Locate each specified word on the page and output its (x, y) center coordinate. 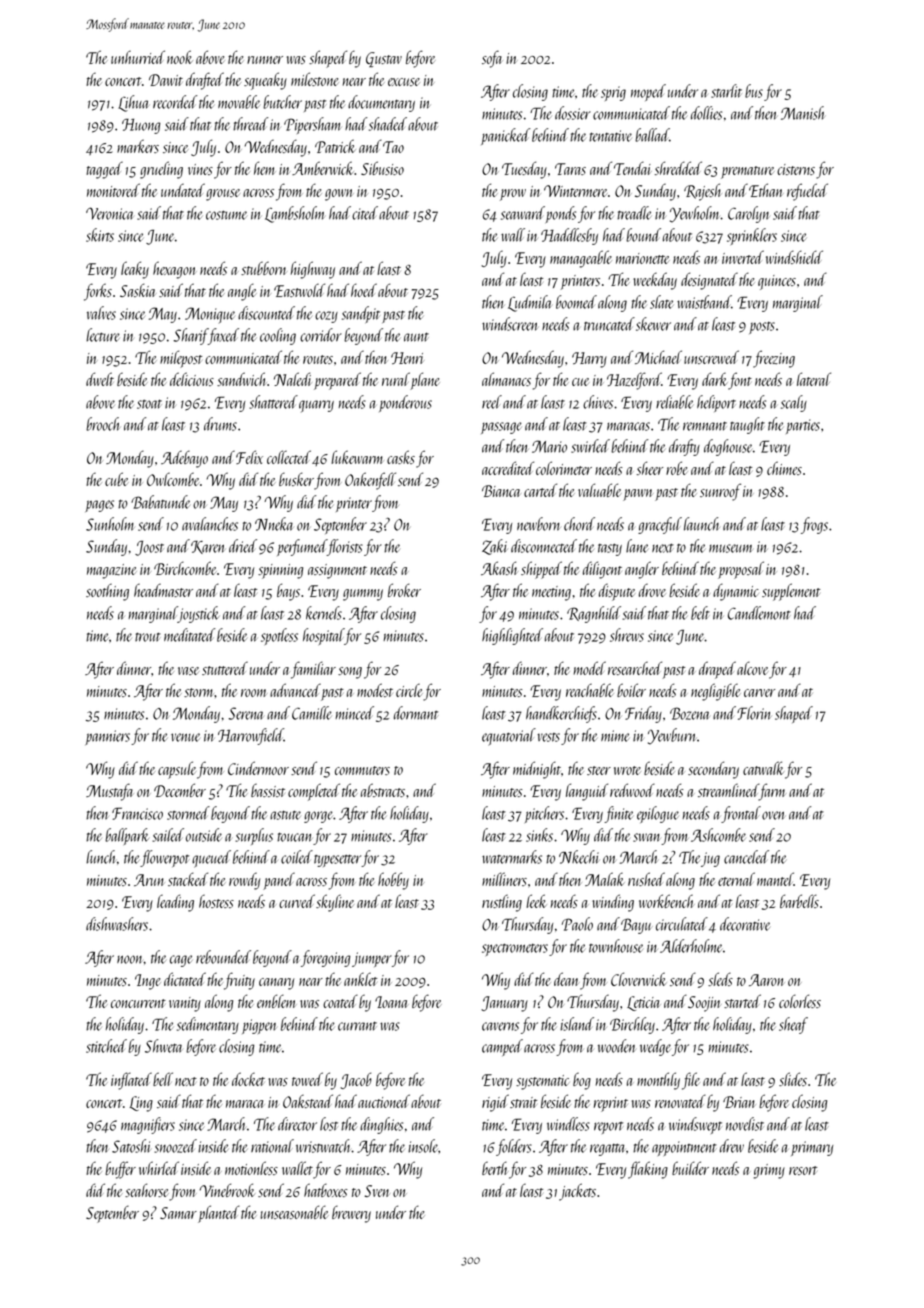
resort (803, 1170)
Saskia (138, 290)
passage (501, 428)
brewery (351, 1214)
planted (219, 1214)
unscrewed (711, 357)
